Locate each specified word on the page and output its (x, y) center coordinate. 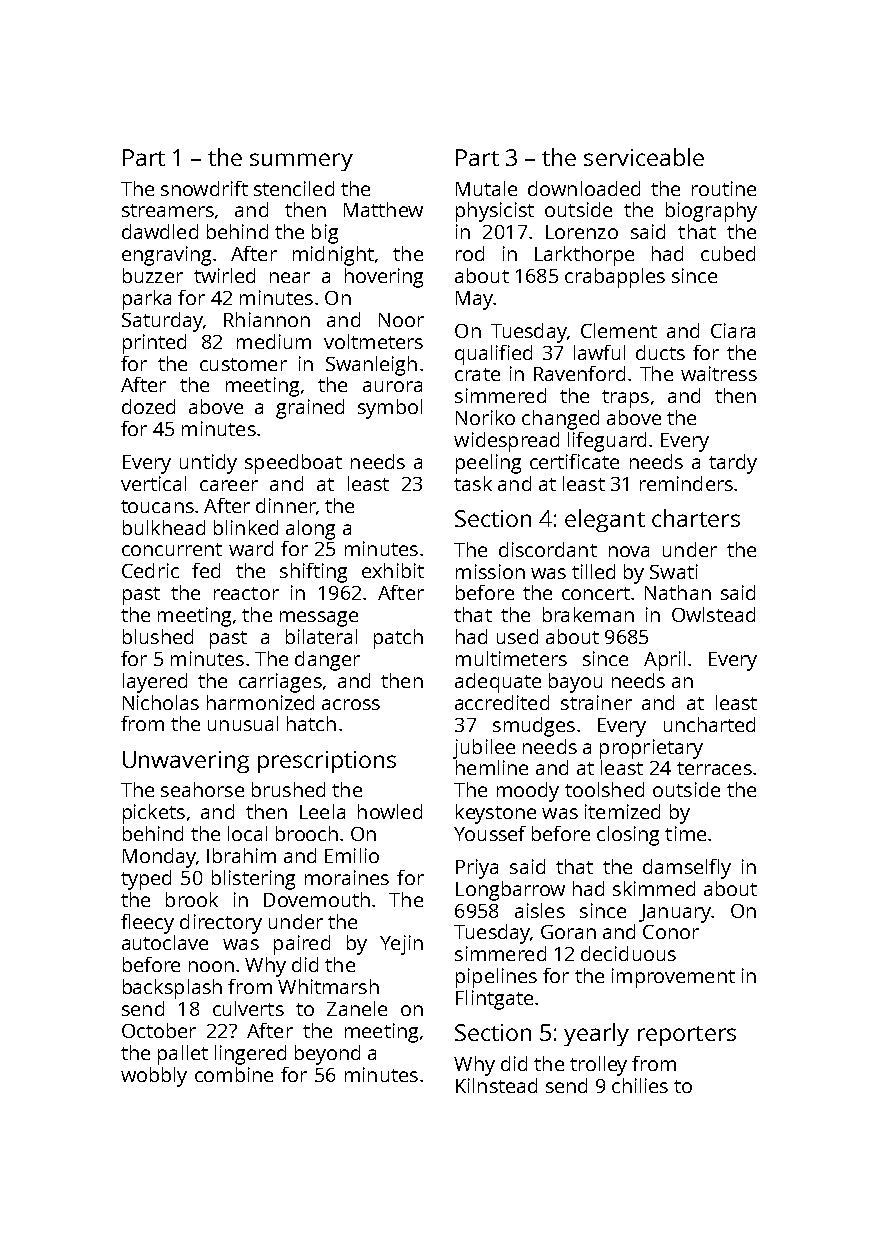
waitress (719, 373)
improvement (673, 978)
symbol (390, 409)
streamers (168, 210)
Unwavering (186, 762)
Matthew (383, 209)
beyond (327, 1055)
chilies (640, 1085)
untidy (208, 464)
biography (711, 212)
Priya (477, 869)
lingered (250, 1055)
